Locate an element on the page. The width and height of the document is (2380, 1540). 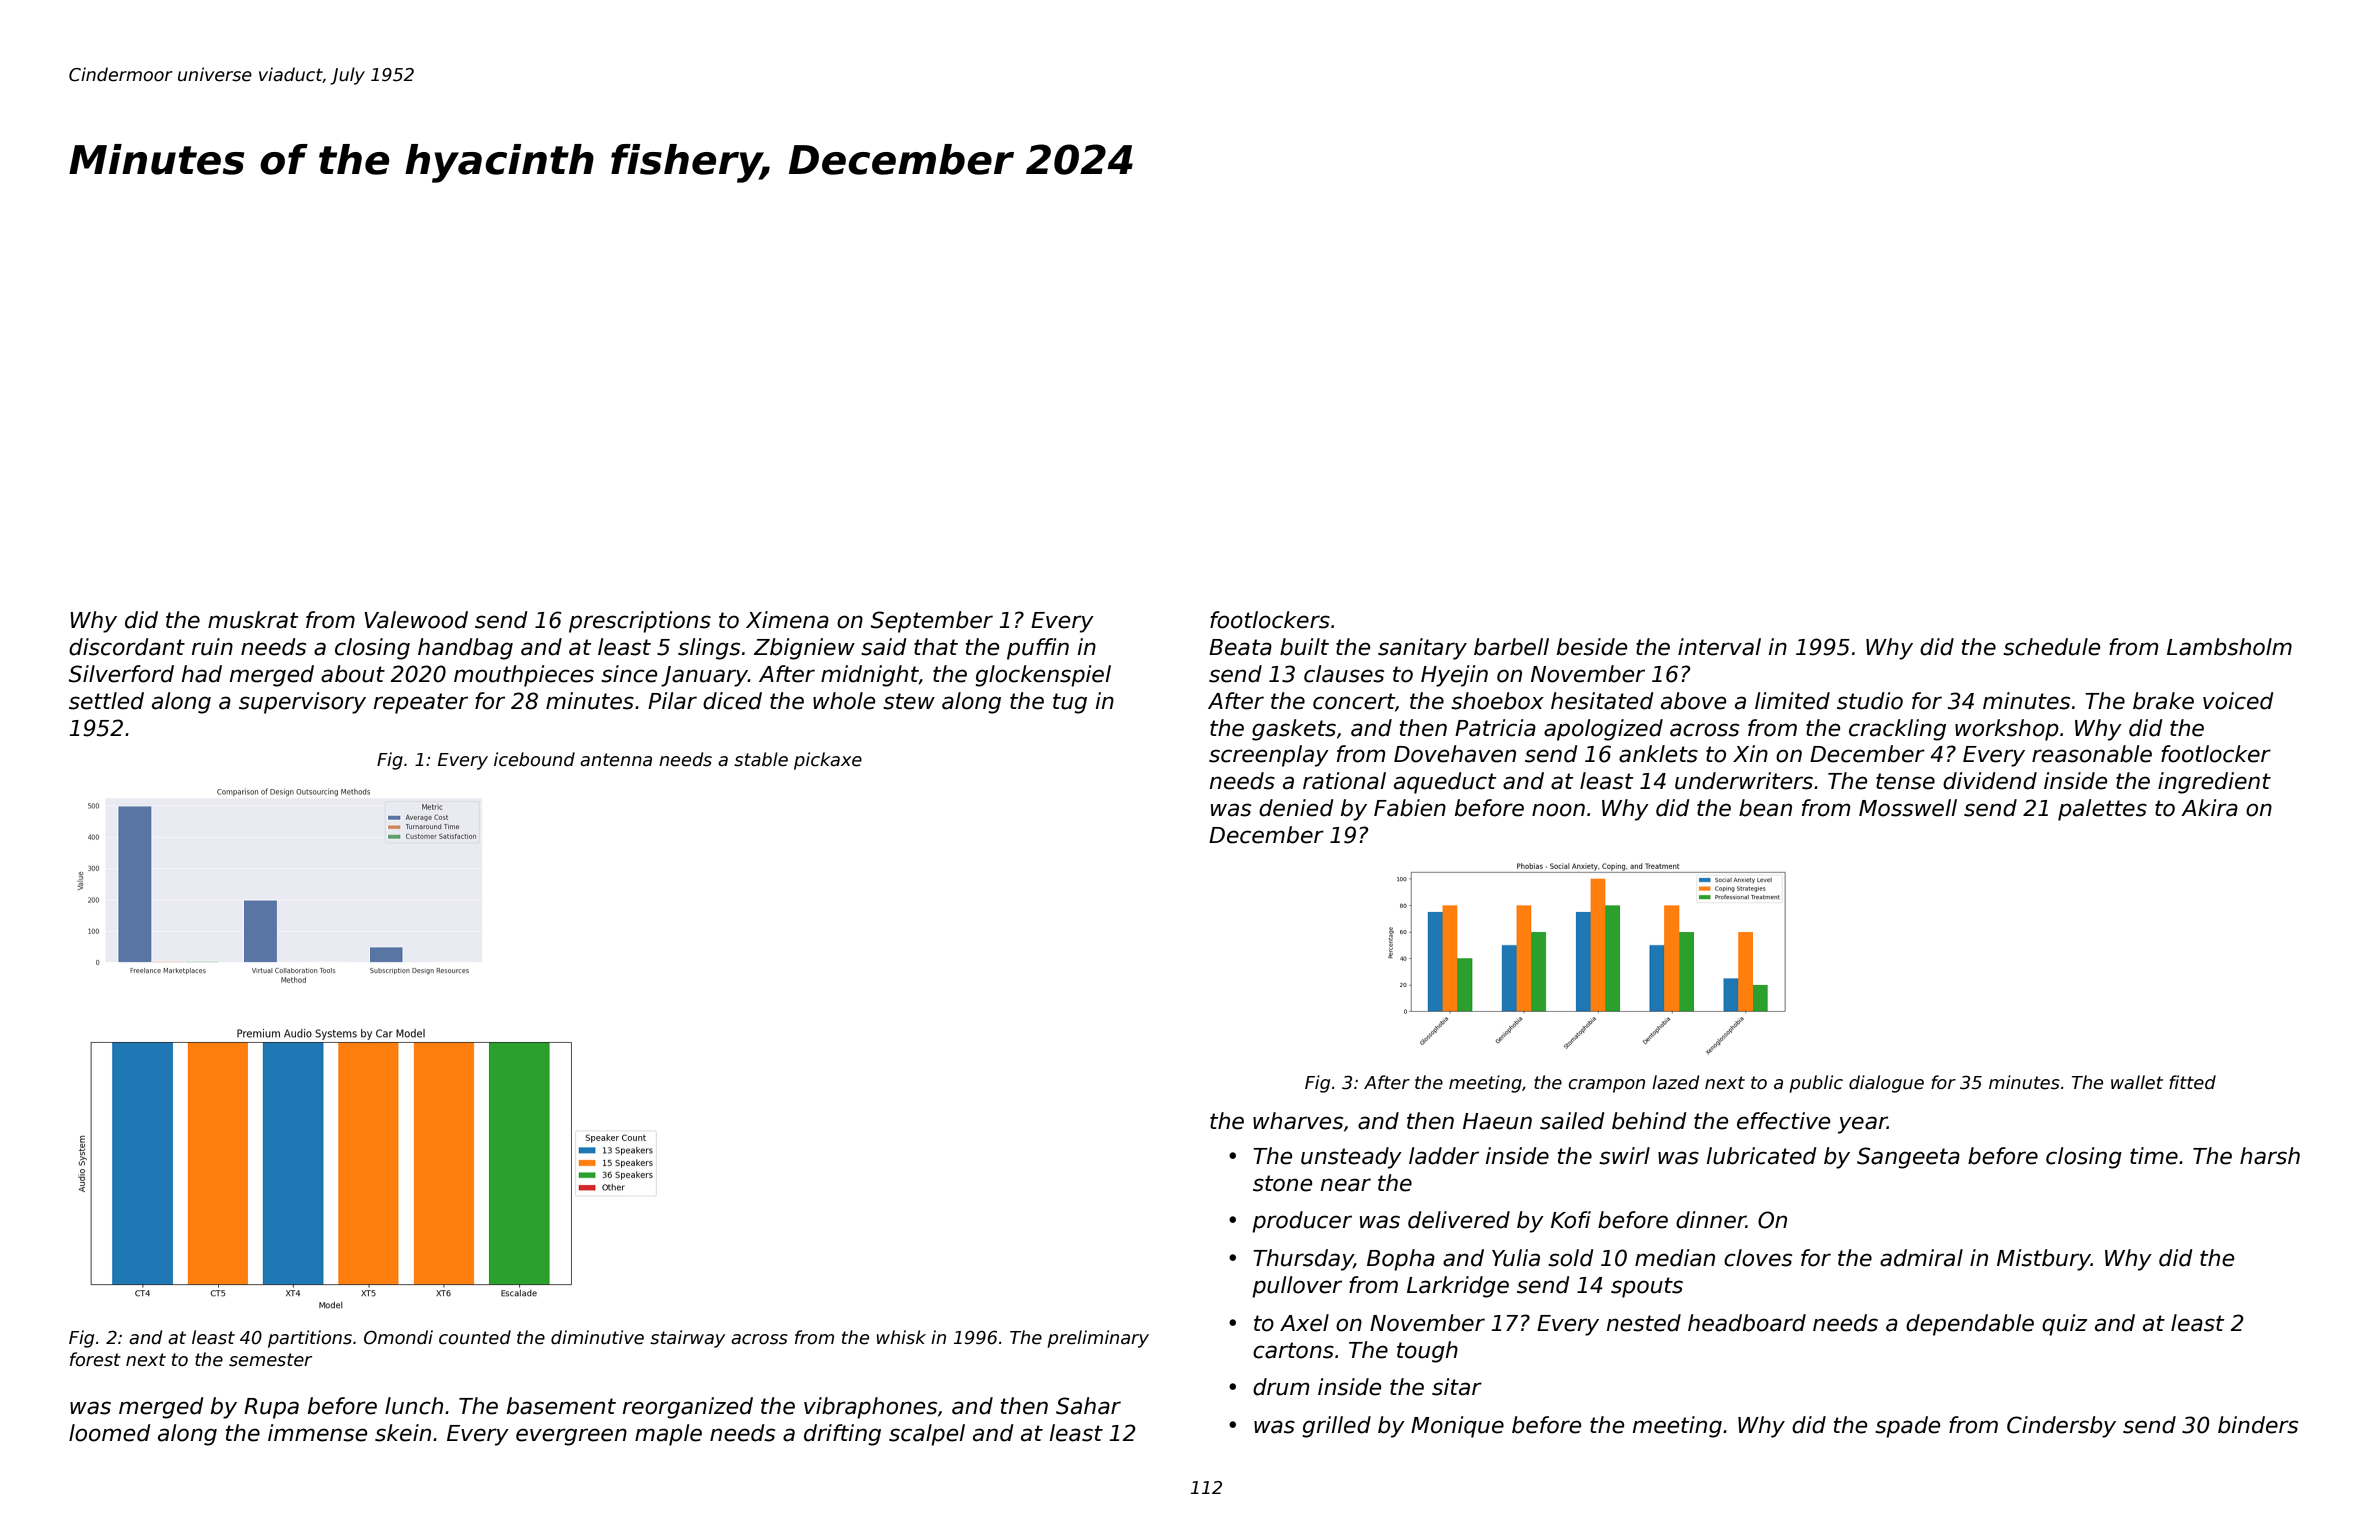
icebound is located at coordinates (534, 759).
